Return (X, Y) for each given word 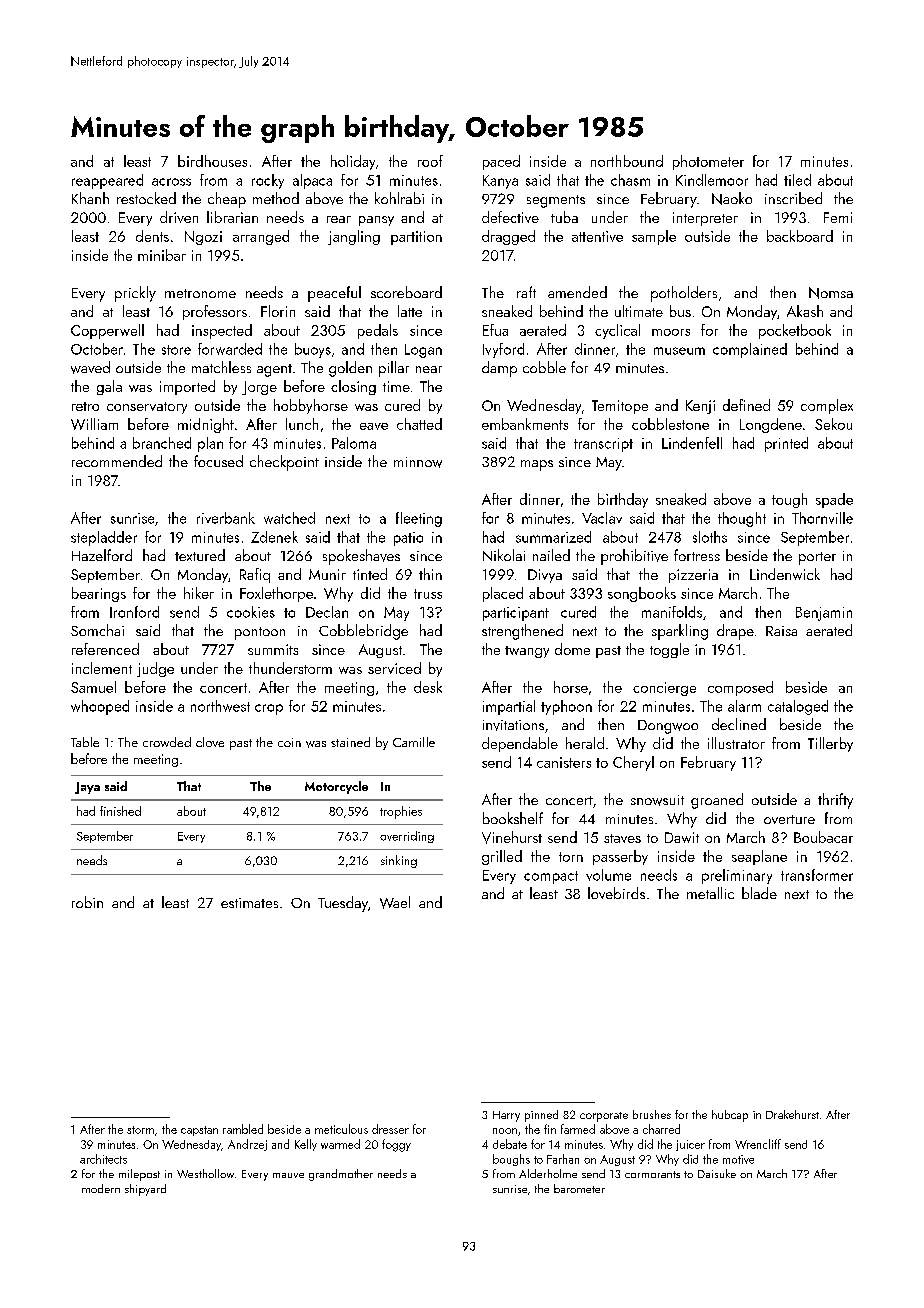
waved (90, 367)
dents (152, 236)
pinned (541, 1116)
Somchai (97, 630)
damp (499, 369)
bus (680, 311)
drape (735, 632)
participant (516, 614)
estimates (249, 903)
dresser (390, 1129)
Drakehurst (792, 1114)
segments (556, 201)
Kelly (306, 1145)
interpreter (705, 219)
